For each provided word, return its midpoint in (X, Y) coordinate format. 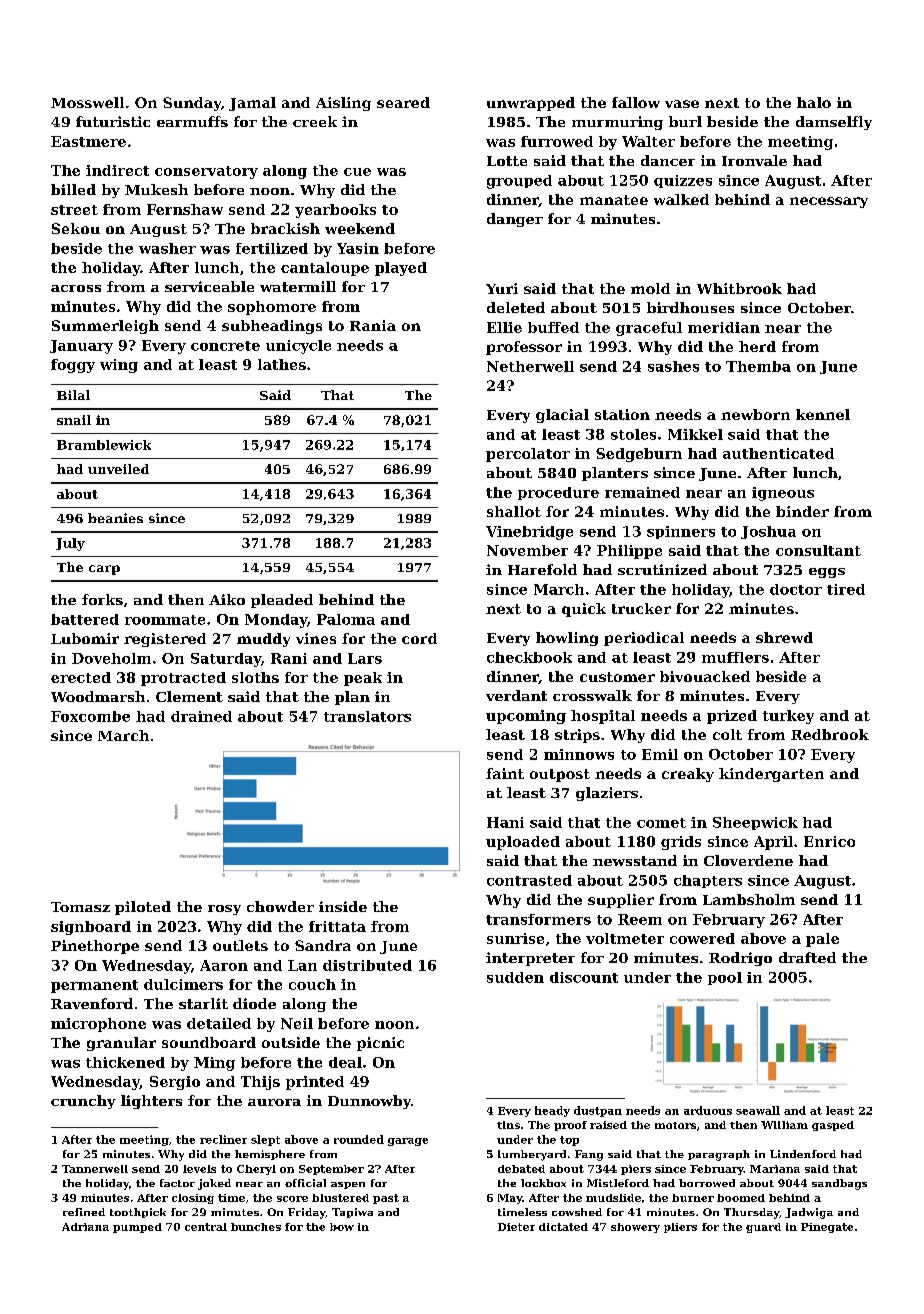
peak (363, 679)
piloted (143, 908)
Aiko (227, 599)
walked (681, 199)
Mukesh (156, 189)
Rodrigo (740, 959)
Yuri (502, 288)
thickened (125, 1062)
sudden (515, 977)
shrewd (784, 637)
